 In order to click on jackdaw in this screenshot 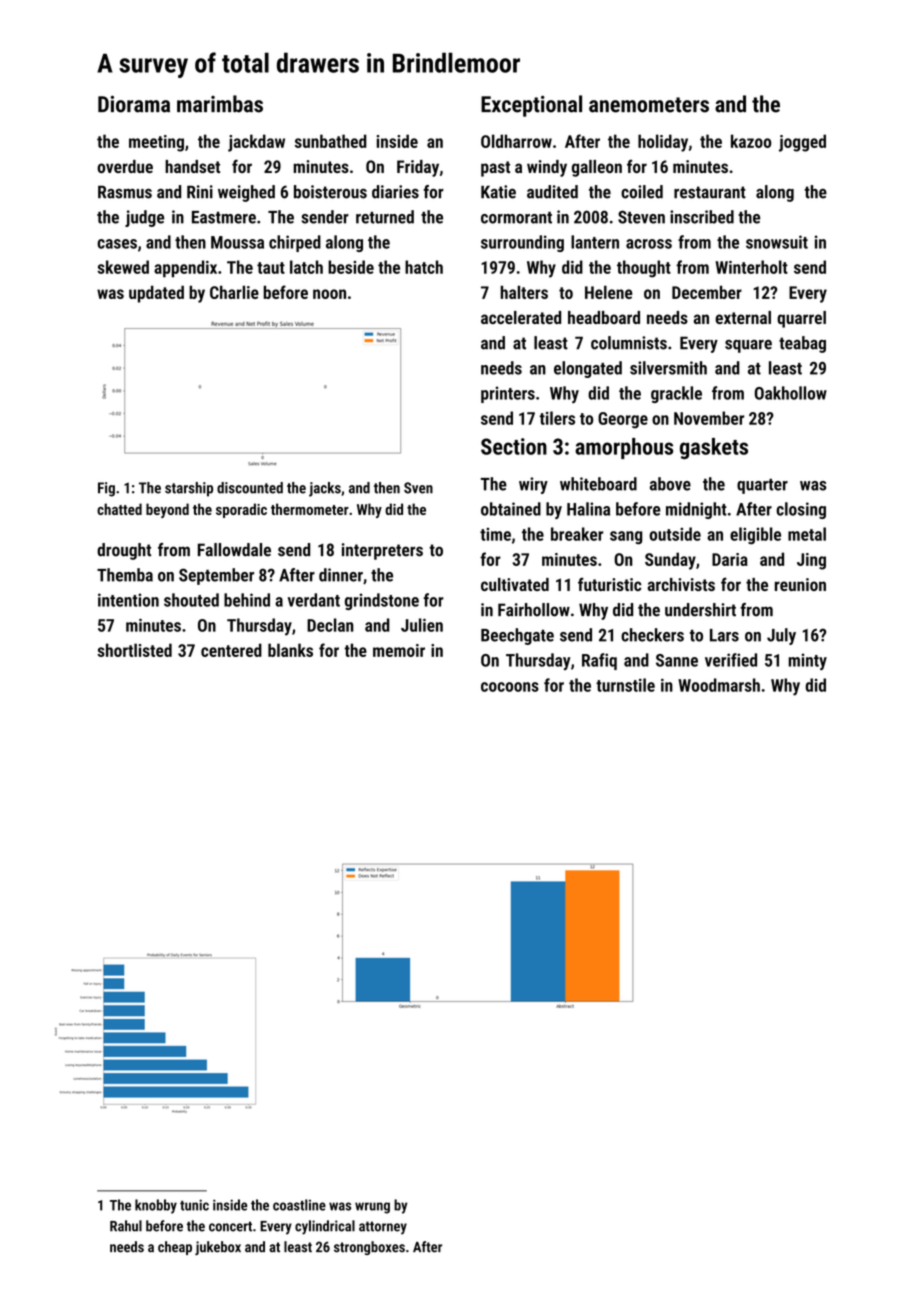, I will do `click(256, 143)`.
